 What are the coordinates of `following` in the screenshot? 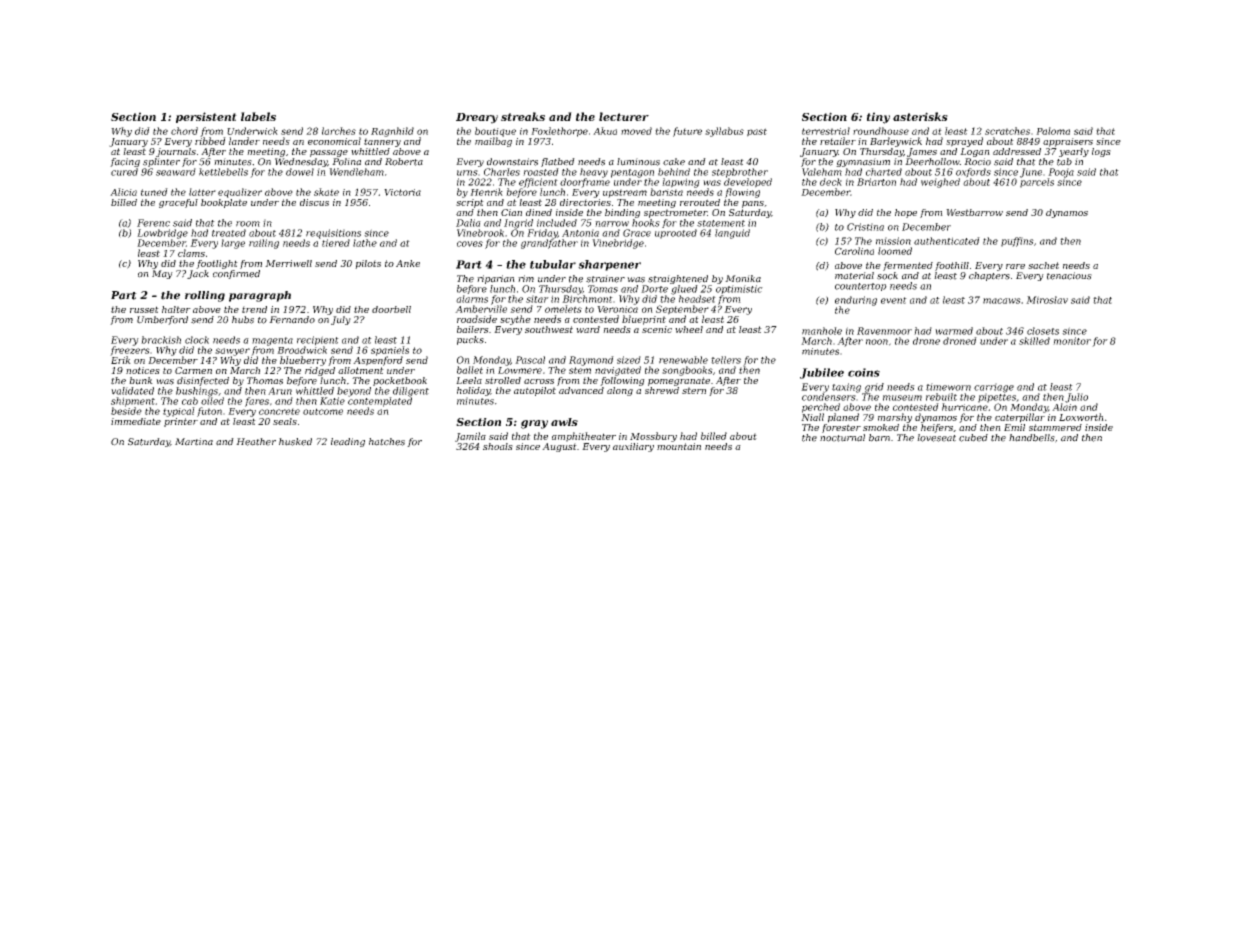 It's located at (622, 381).
